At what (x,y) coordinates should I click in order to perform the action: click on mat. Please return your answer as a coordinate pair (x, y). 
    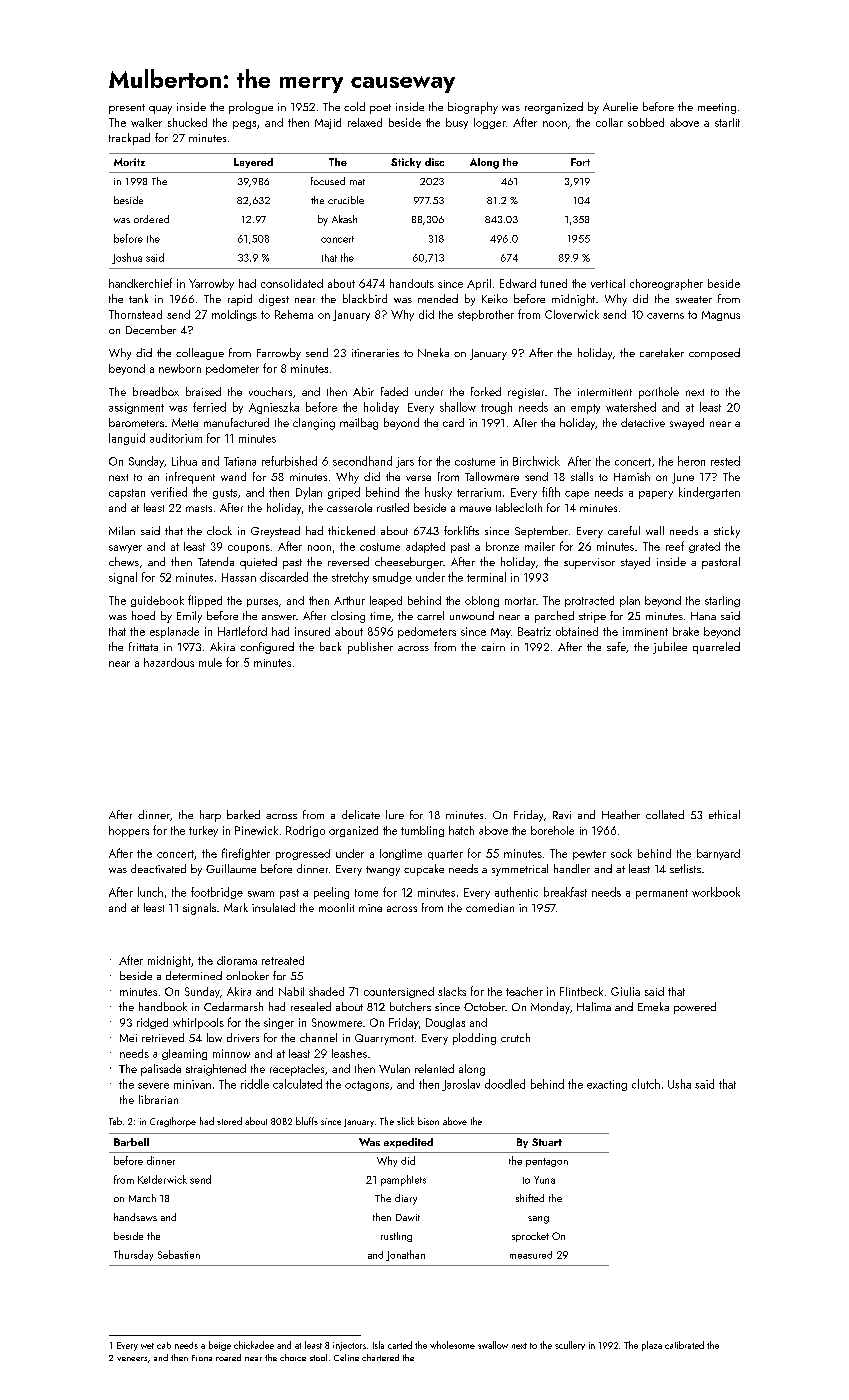
    Looking at the image, I should click on (357, 182).
